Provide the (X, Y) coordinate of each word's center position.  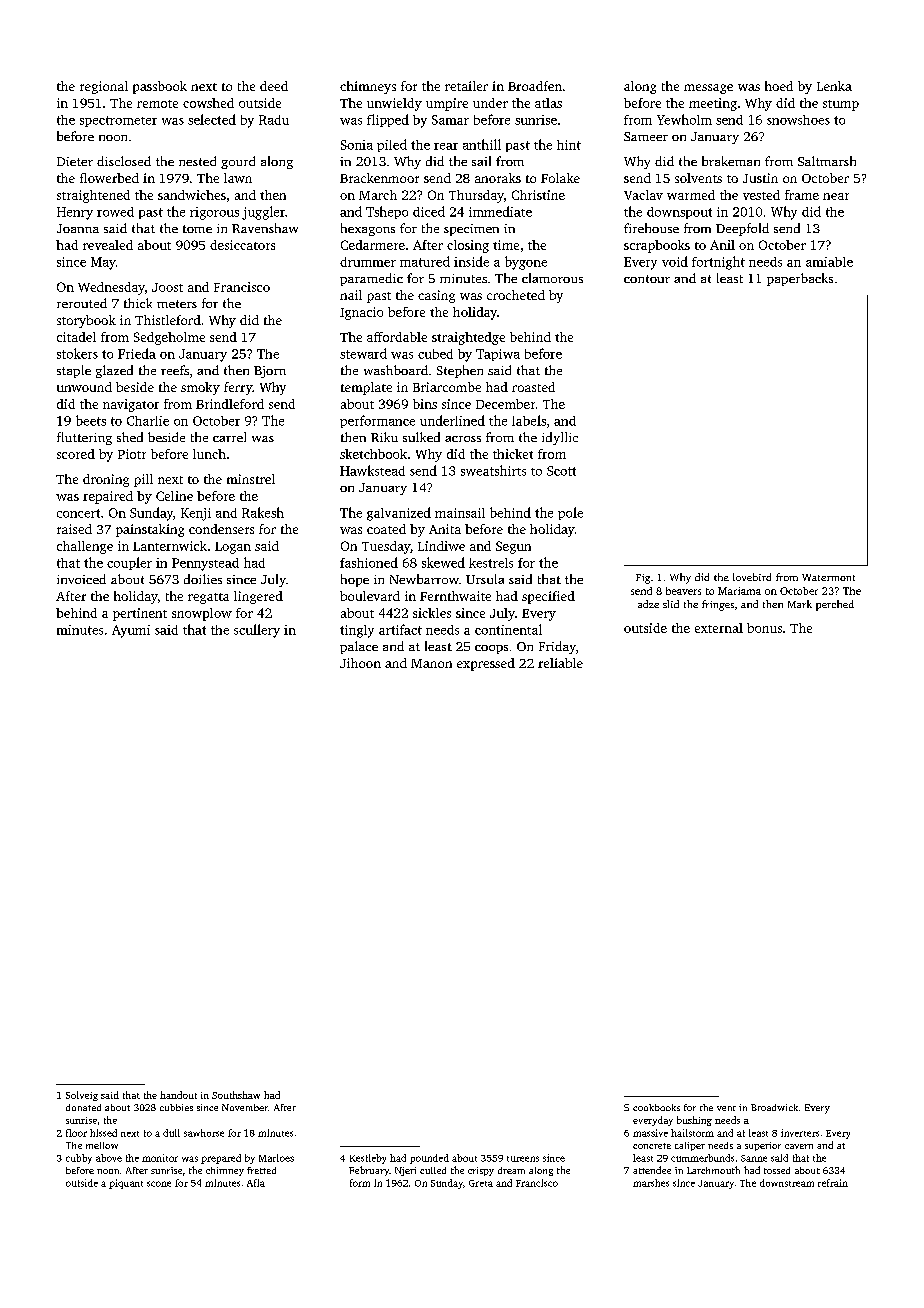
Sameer (646, 136)
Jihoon (360, 663)
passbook (160, 87)
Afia (256, 1183)
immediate (500, 211)
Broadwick (774, 1107)
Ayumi (131, 631)
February (369, 1171)
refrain (833, 1183)
